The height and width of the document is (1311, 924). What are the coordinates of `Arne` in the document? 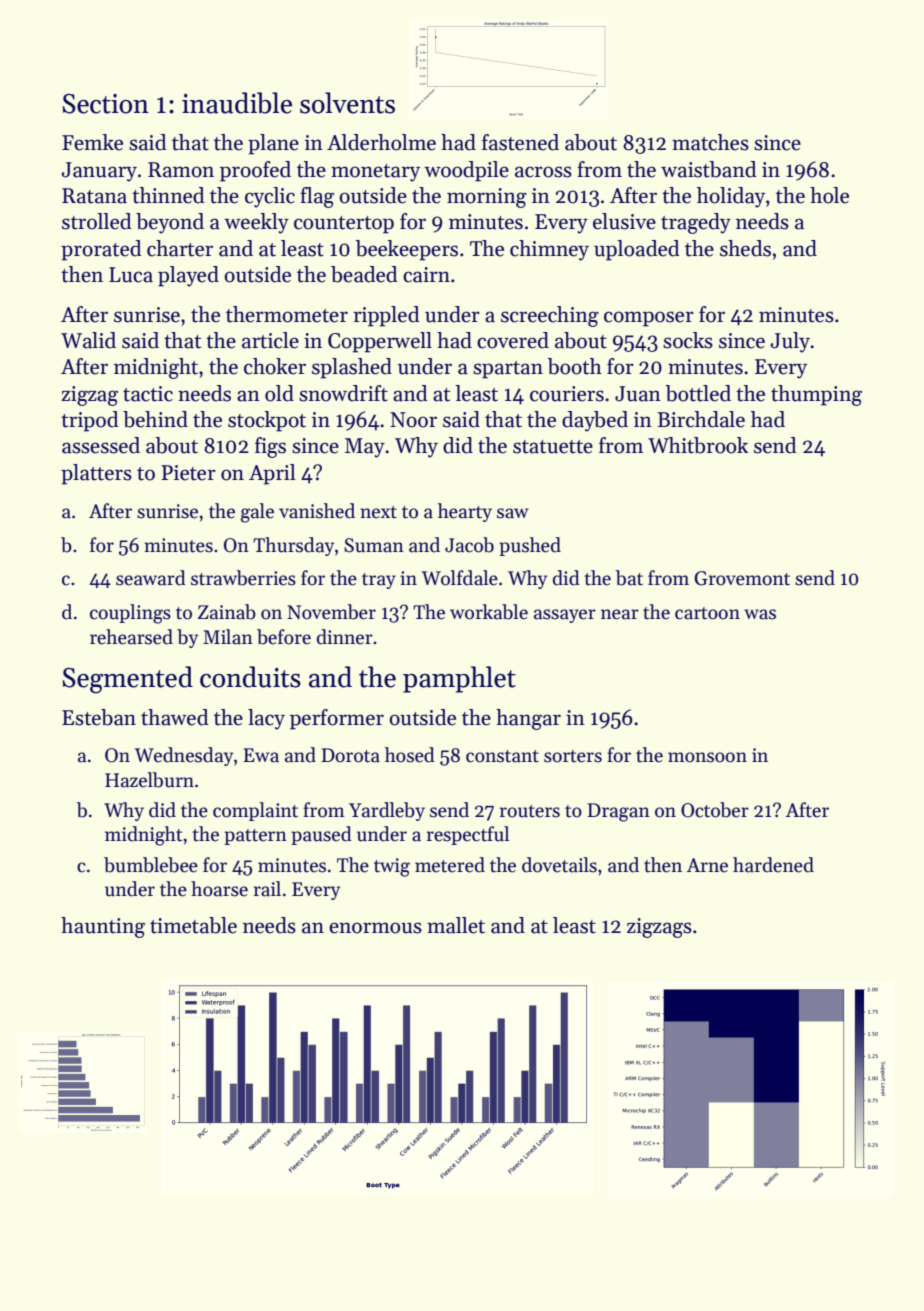 It's located at (707, 865).
